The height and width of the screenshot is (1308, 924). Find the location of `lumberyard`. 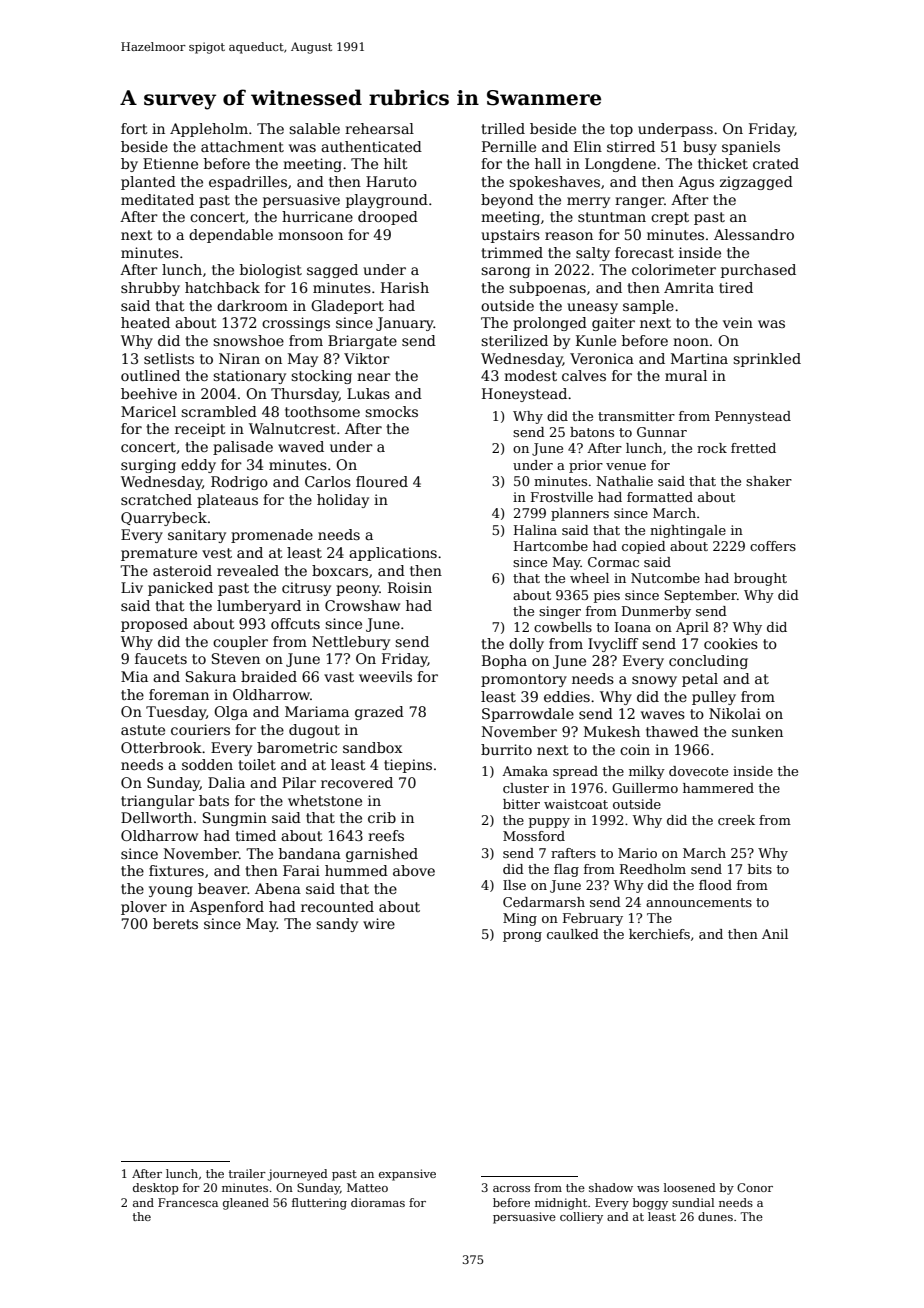

lumberyard is located at coordinates (259, 607).
